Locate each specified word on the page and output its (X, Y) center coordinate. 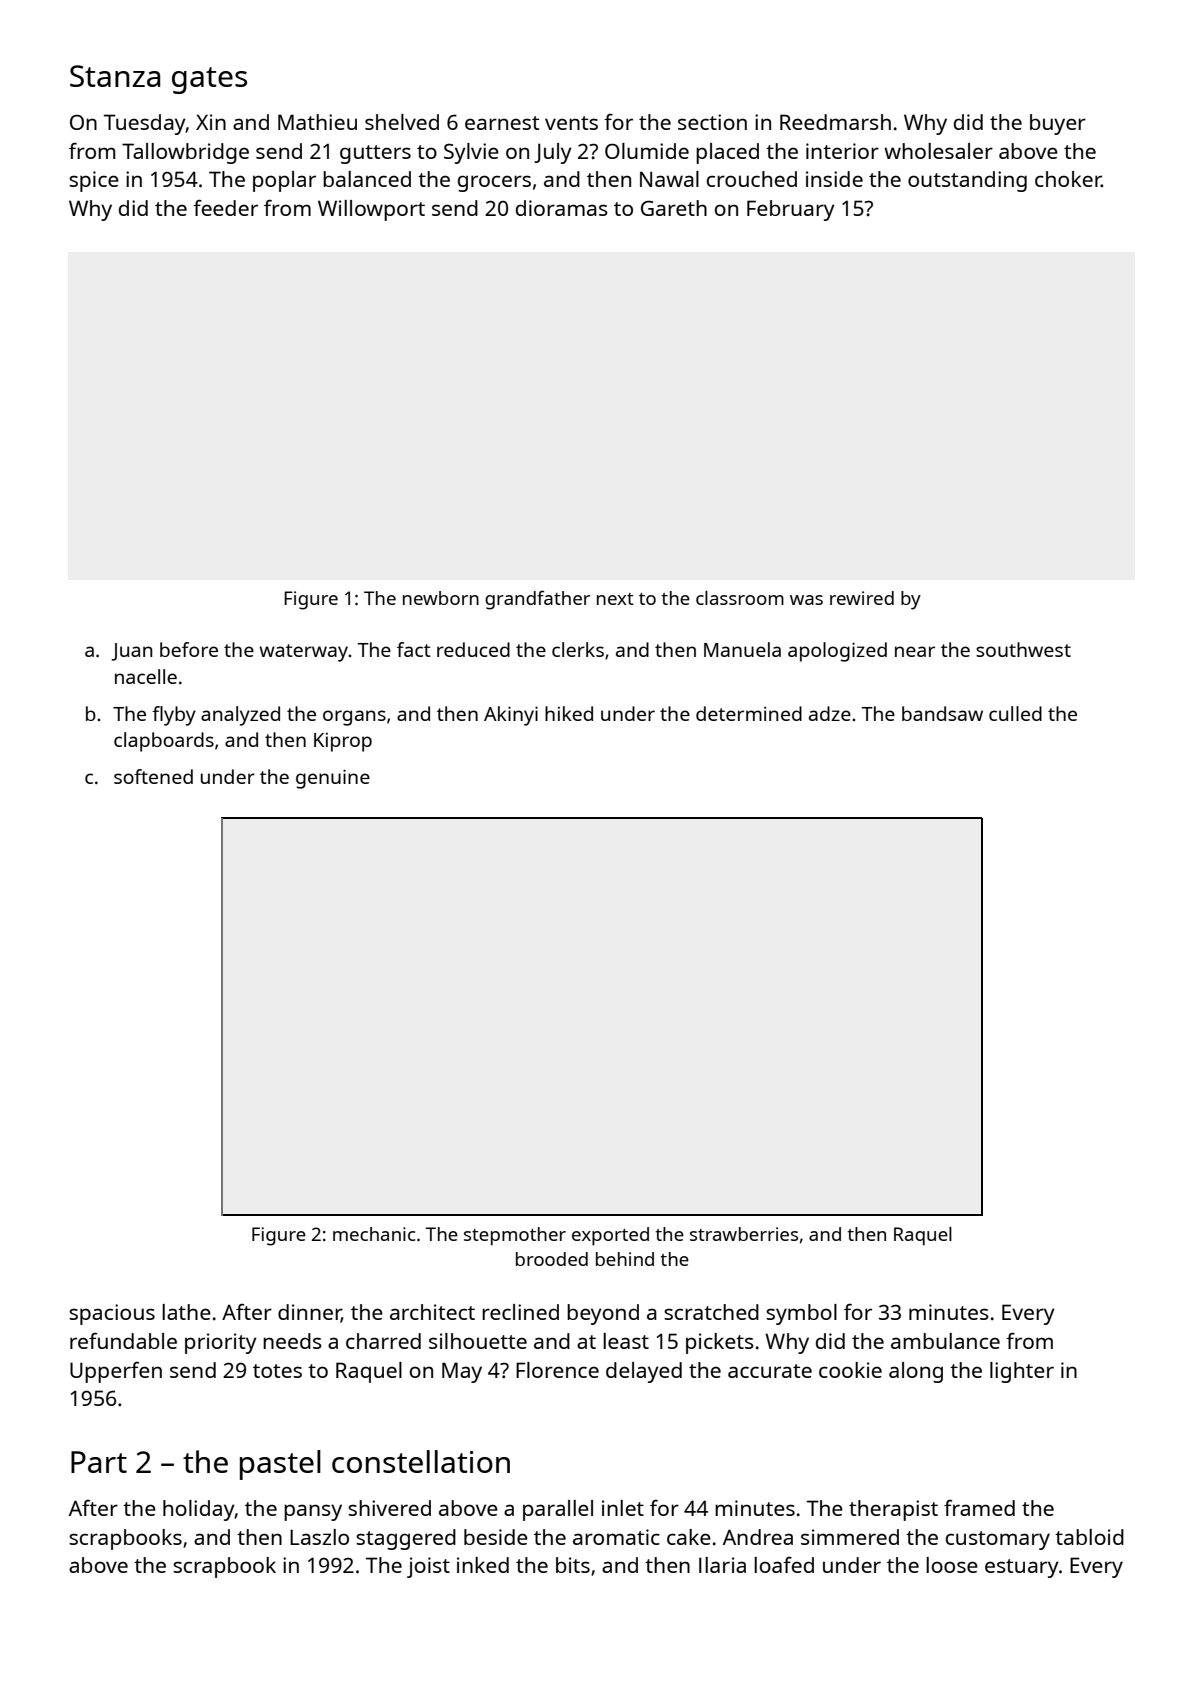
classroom (740, 598)
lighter (1022, 1372)
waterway (304, 653)
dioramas (562, 208)
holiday (199, 1510)
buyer (1058, 124)
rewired (862, 598)
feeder (225, 207)
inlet (623, 1508)
